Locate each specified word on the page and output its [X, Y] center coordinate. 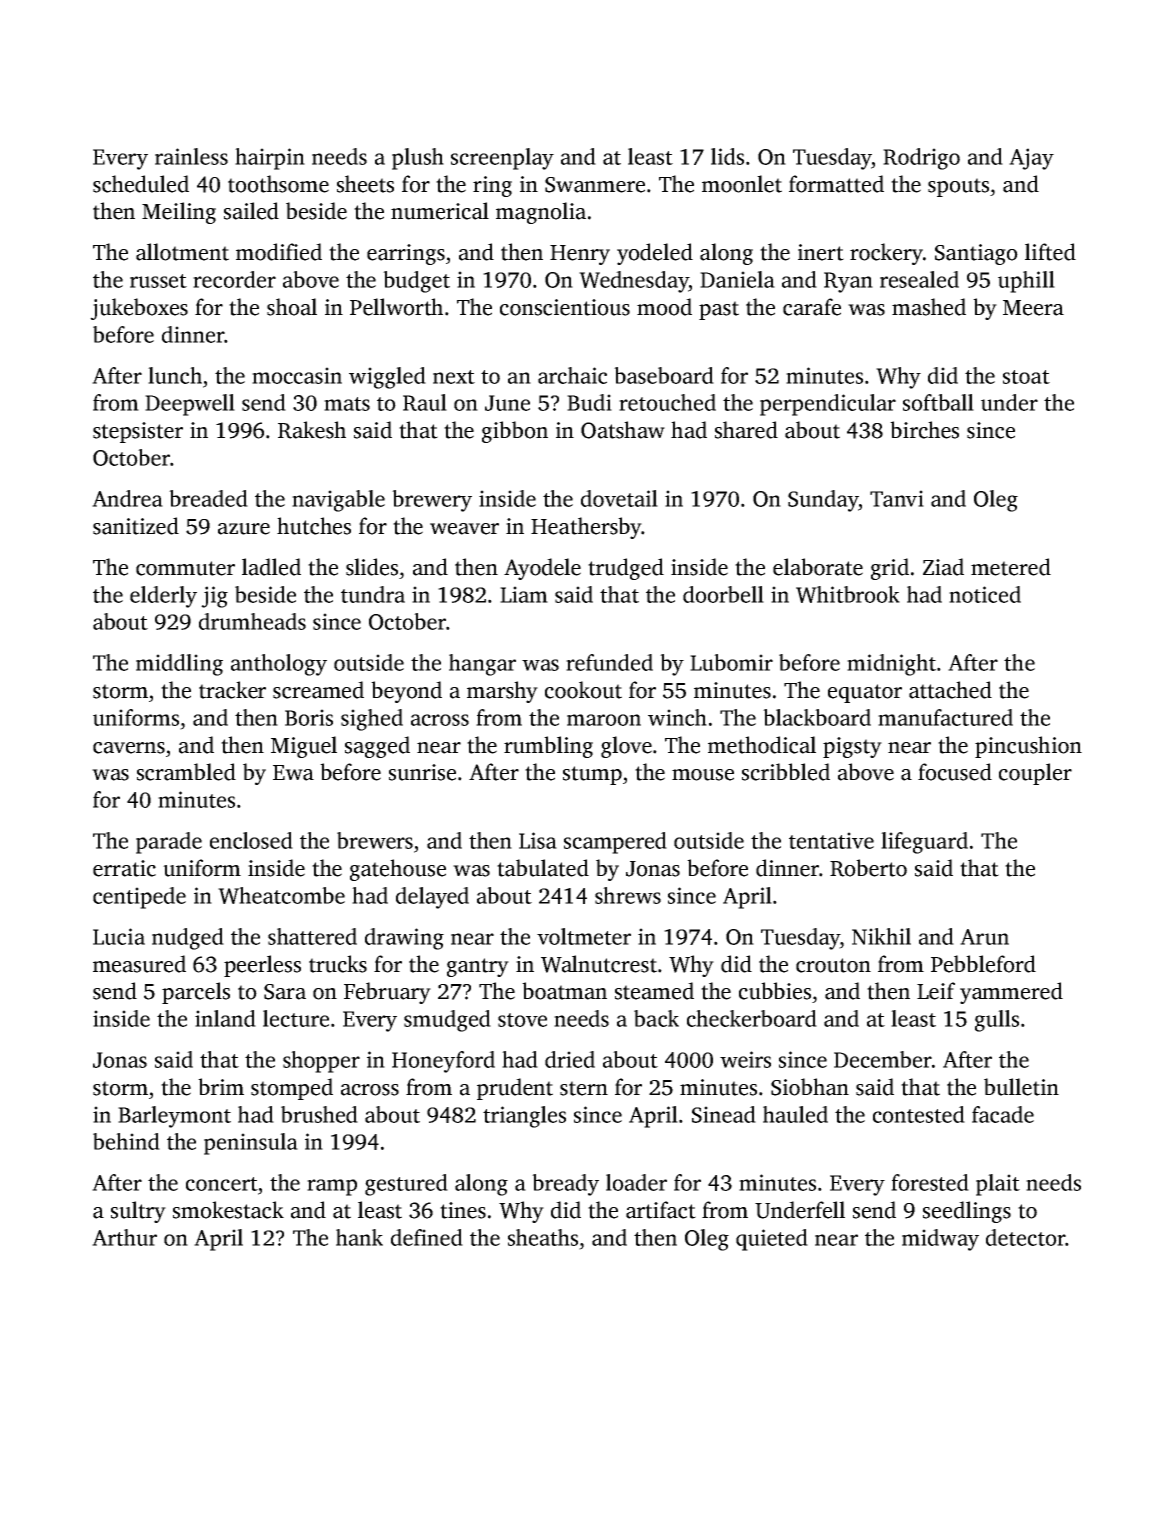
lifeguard [924, 843]
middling [179, 665]
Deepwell [190, 405]
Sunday [823, 501]
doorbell [723, 594]
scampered [615, 843]
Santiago [976, 254]
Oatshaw [623, 430]
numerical [440, 211]
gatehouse [398, 870]
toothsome [278, 184]
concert [222, 1184]
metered [1011, 567]
